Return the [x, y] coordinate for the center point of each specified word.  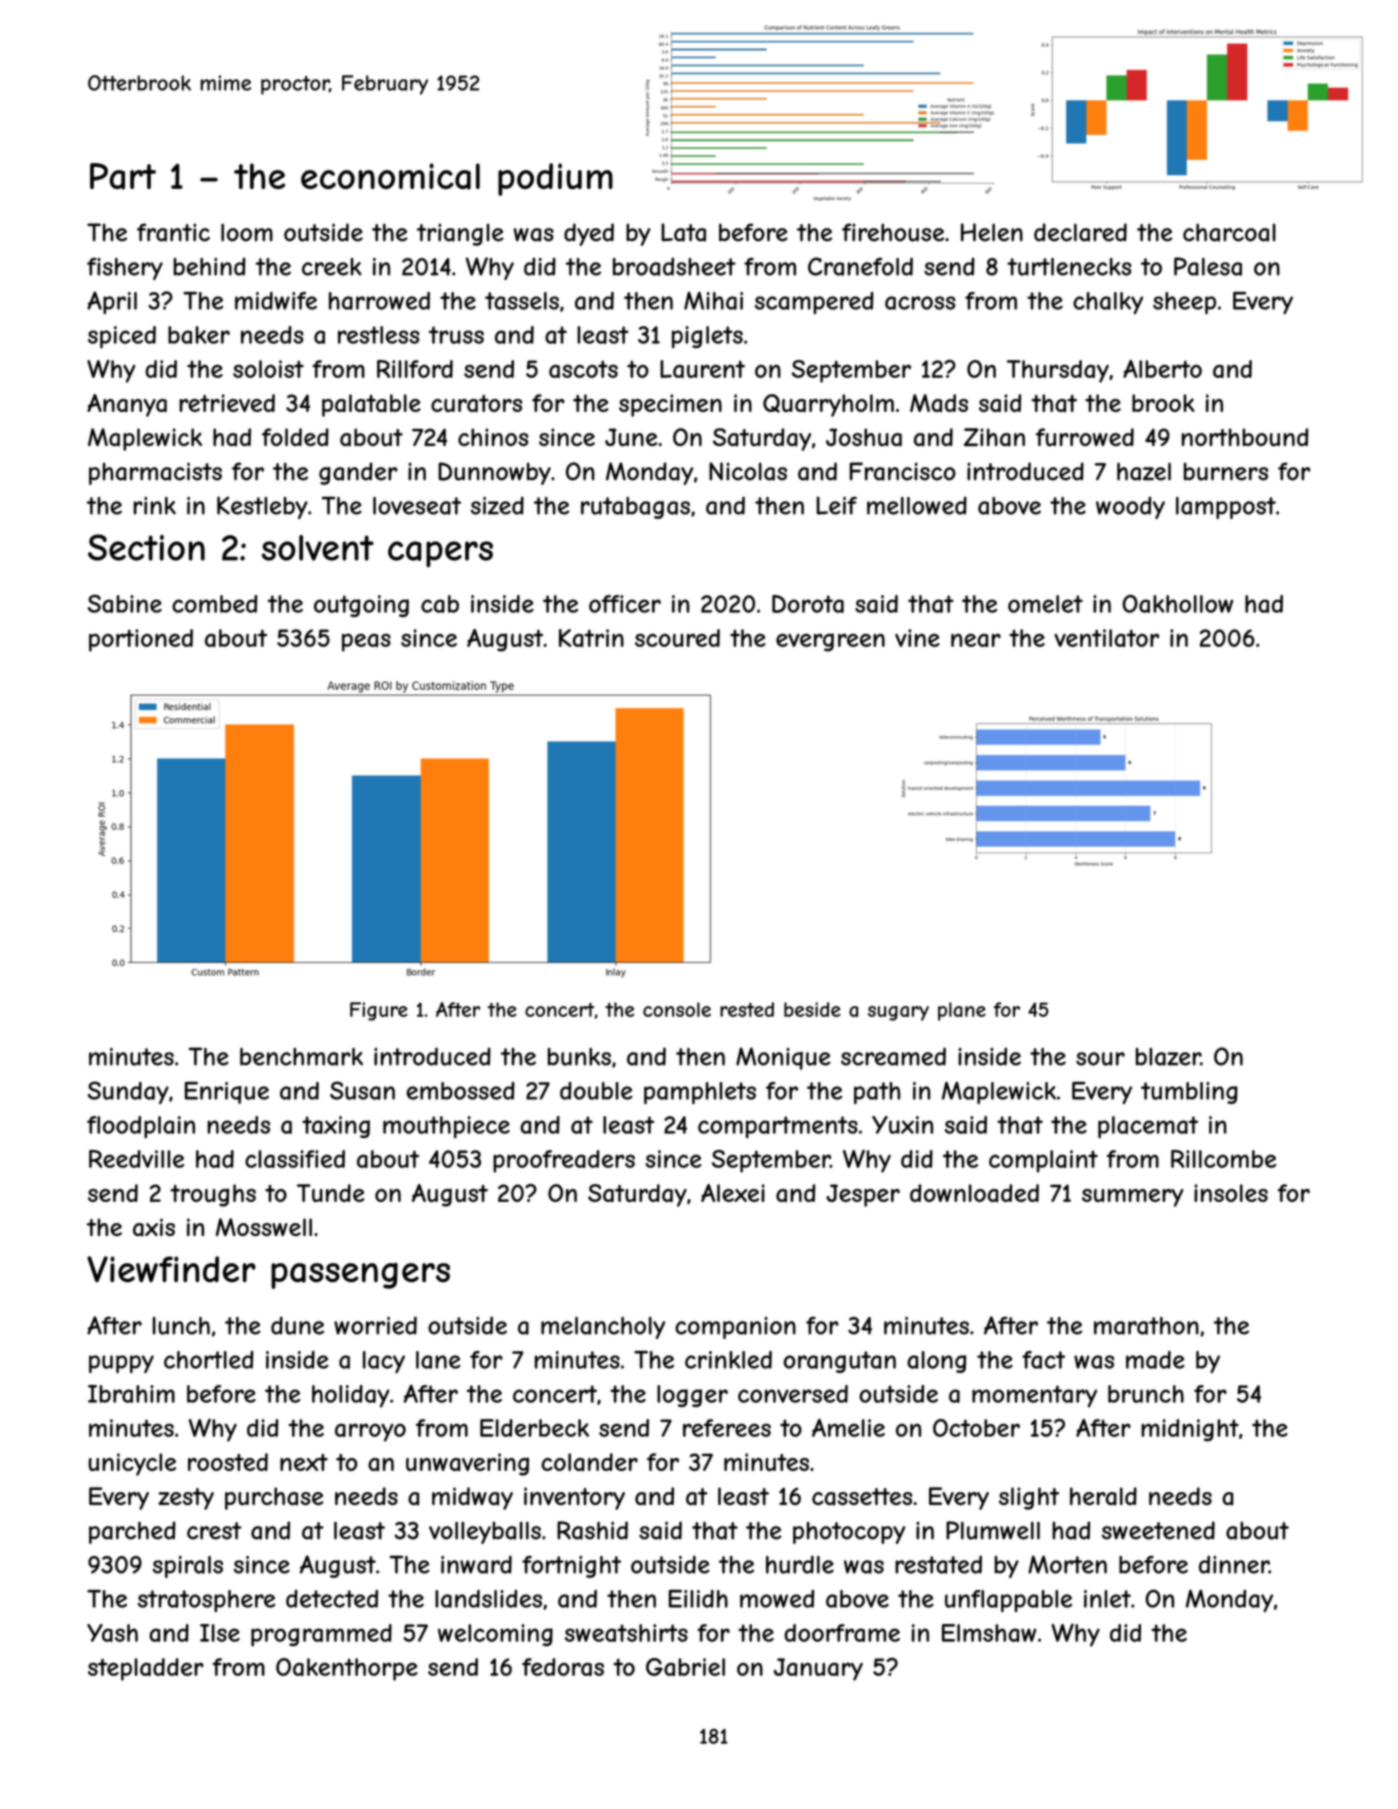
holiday [351, 1396]
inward [476, 1564]
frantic [173, 232]
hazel [1144, 471]
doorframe [842, 1633]
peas [366, 643]
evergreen [830, 642]
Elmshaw [989, 1633]
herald [1103, 1496]
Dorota [808, 604]
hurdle [800, 1564]
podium [555, 179]
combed [214, 604]
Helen [992, 232]
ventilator [1106, 638]
